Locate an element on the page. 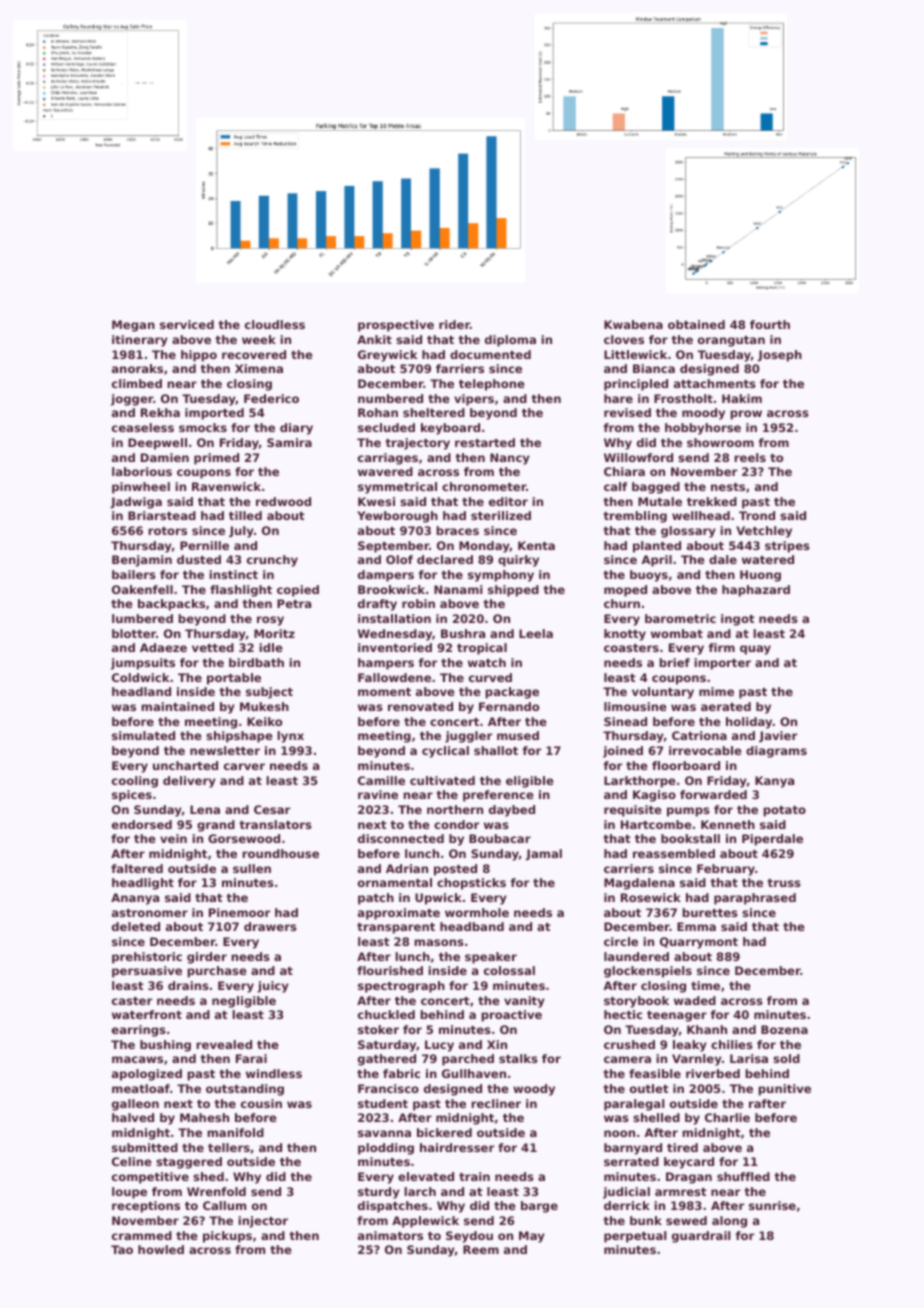  Leela is located at coordinates (536, 633).
